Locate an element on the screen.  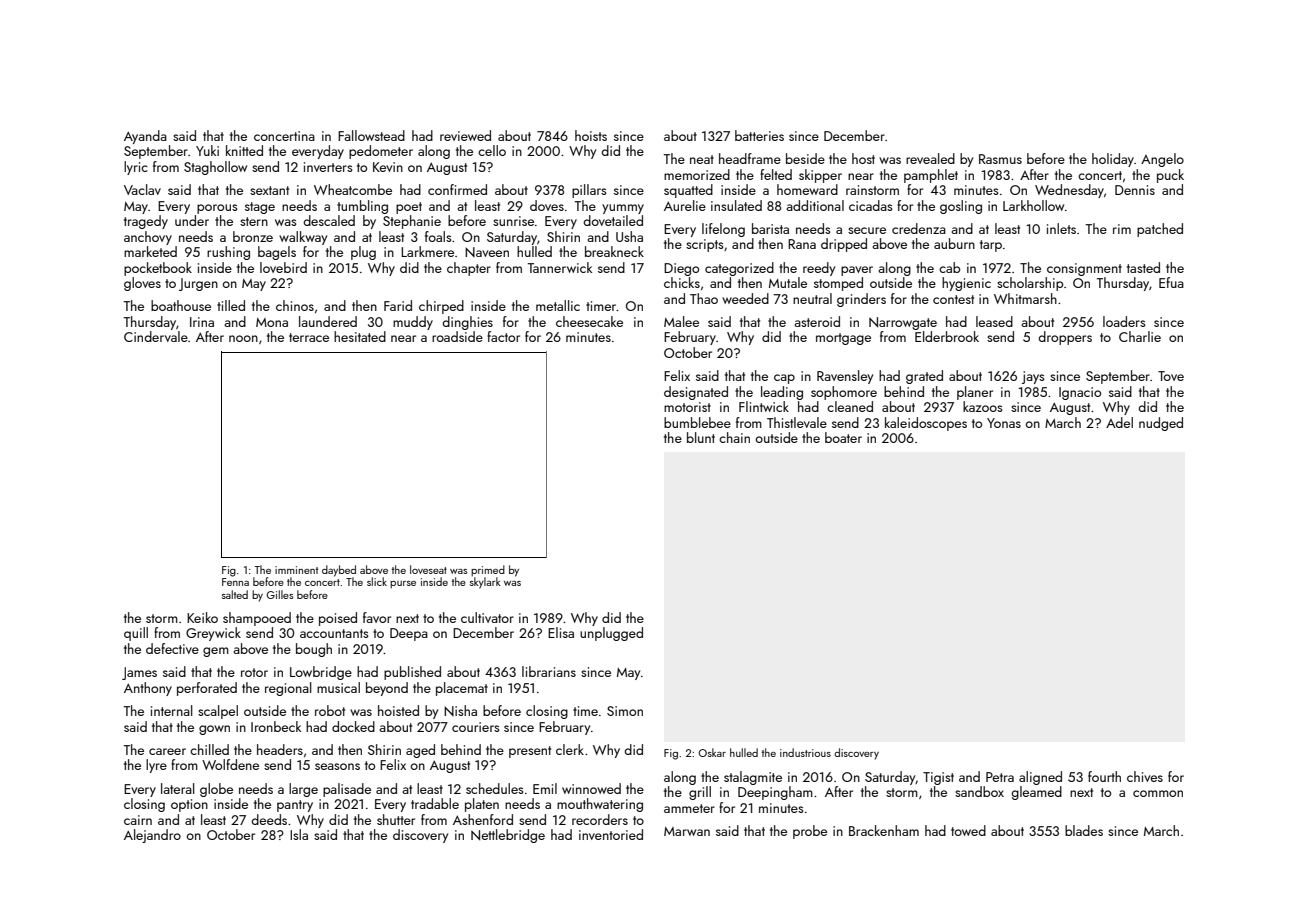
hoists is located at coordinates (591, 135).
